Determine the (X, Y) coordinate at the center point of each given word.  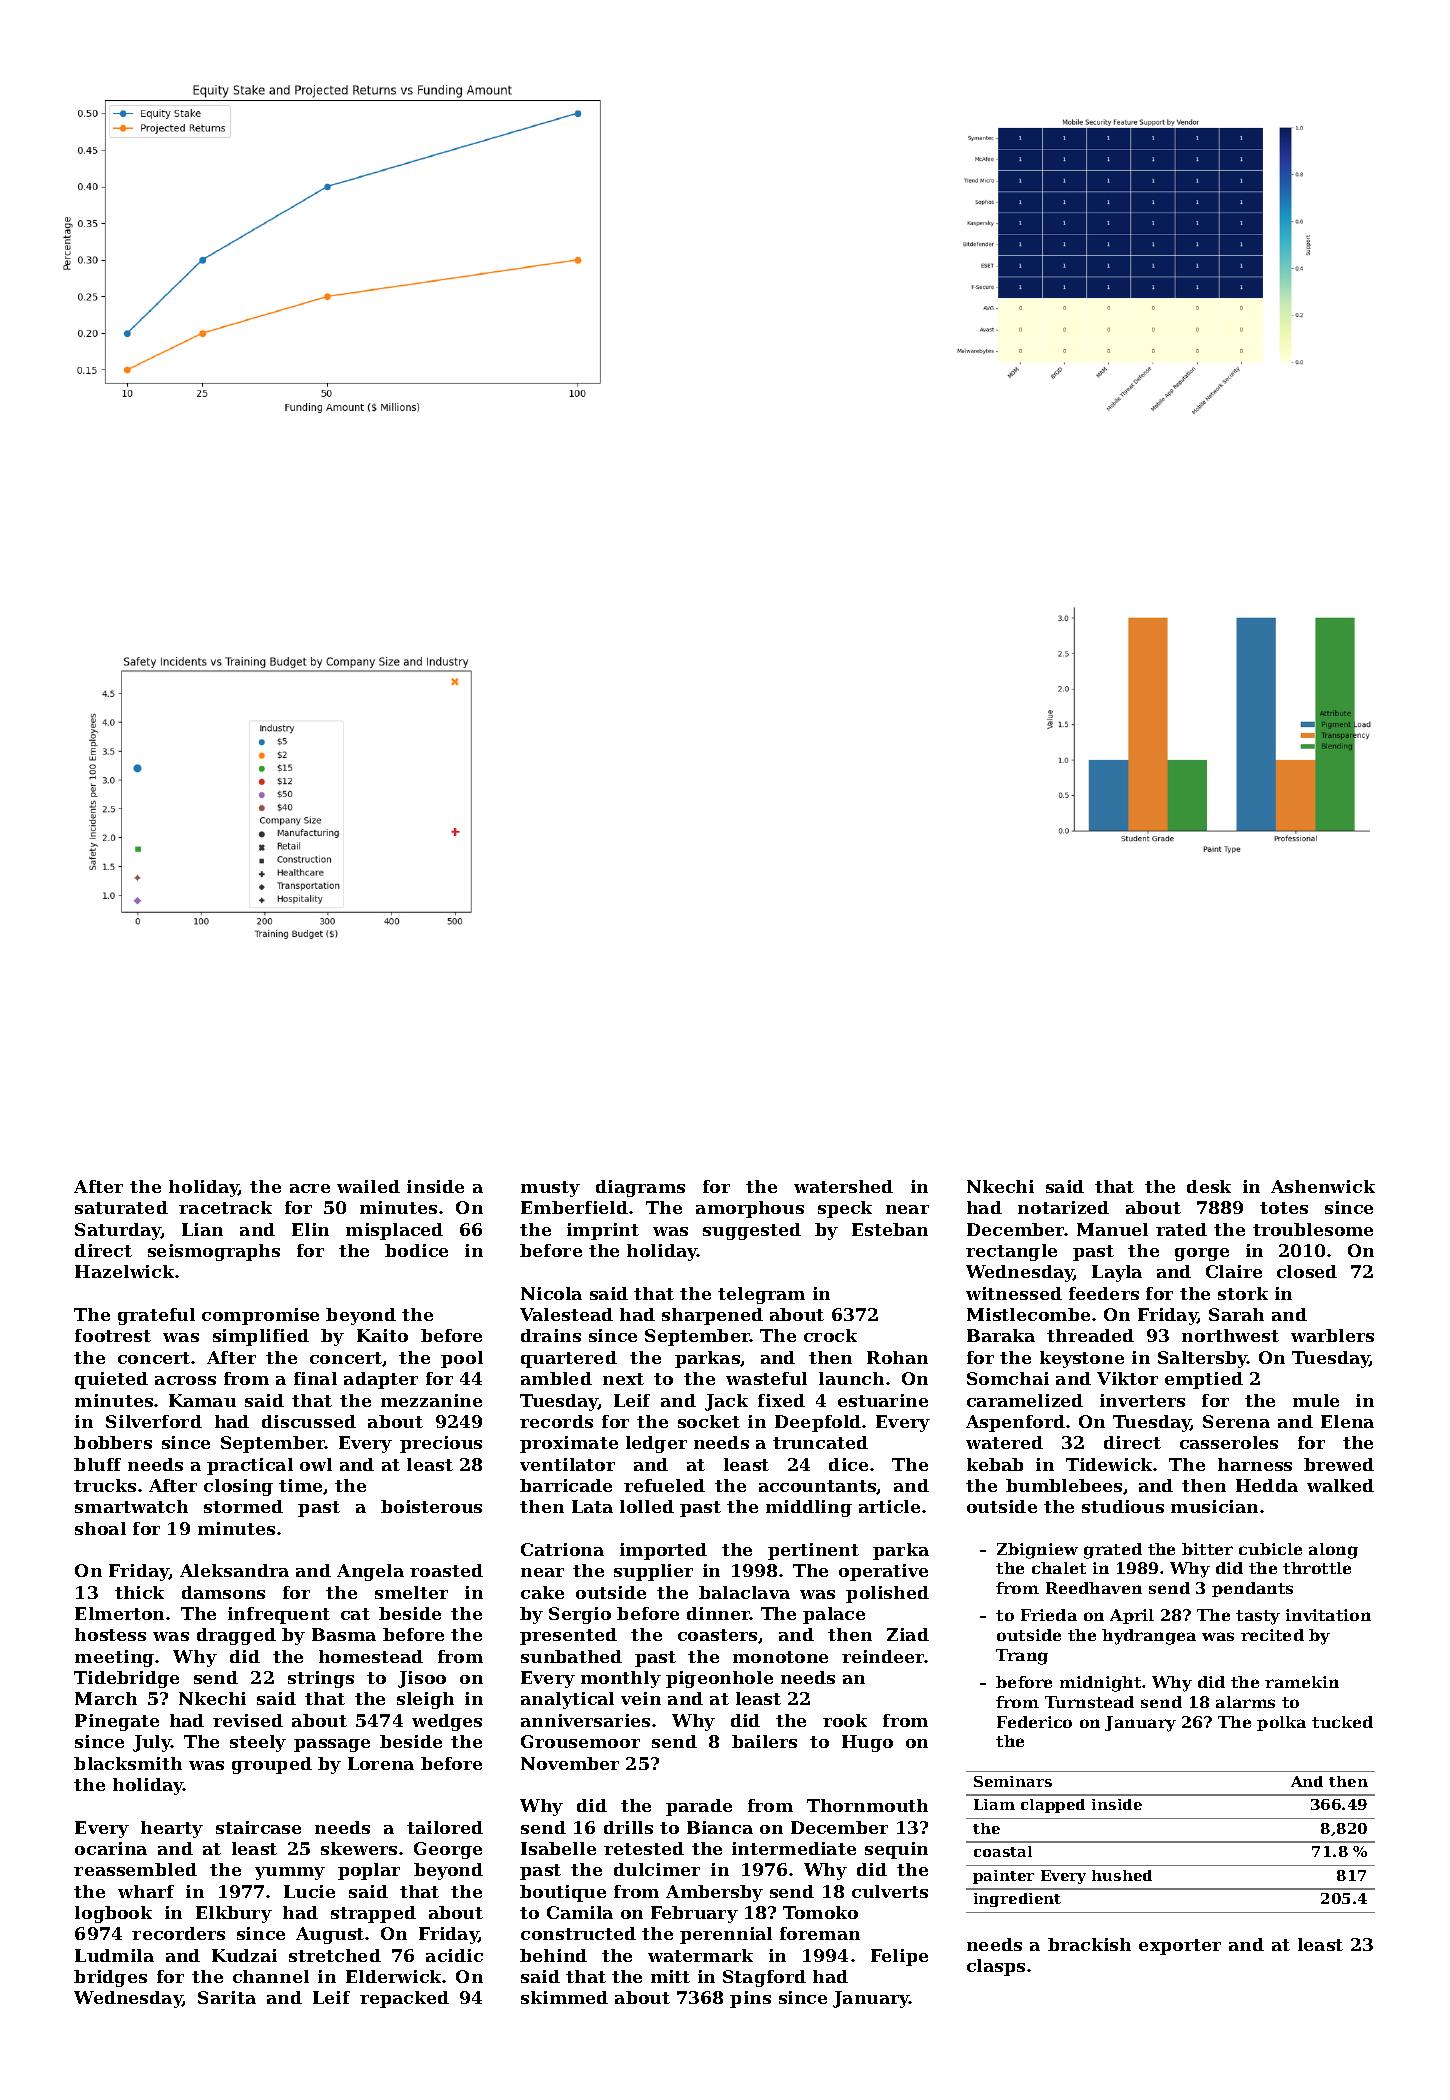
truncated (820, 1442)
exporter (1180, 1947)
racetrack (225, 1207)
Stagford (764, 1978)
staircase (258, 1827)
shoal (100, 1528)
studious (1123, 1506)
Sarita (227, 1997)
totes (1284, 1208)
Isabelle (558, 1848)
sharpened (712, 1316)
